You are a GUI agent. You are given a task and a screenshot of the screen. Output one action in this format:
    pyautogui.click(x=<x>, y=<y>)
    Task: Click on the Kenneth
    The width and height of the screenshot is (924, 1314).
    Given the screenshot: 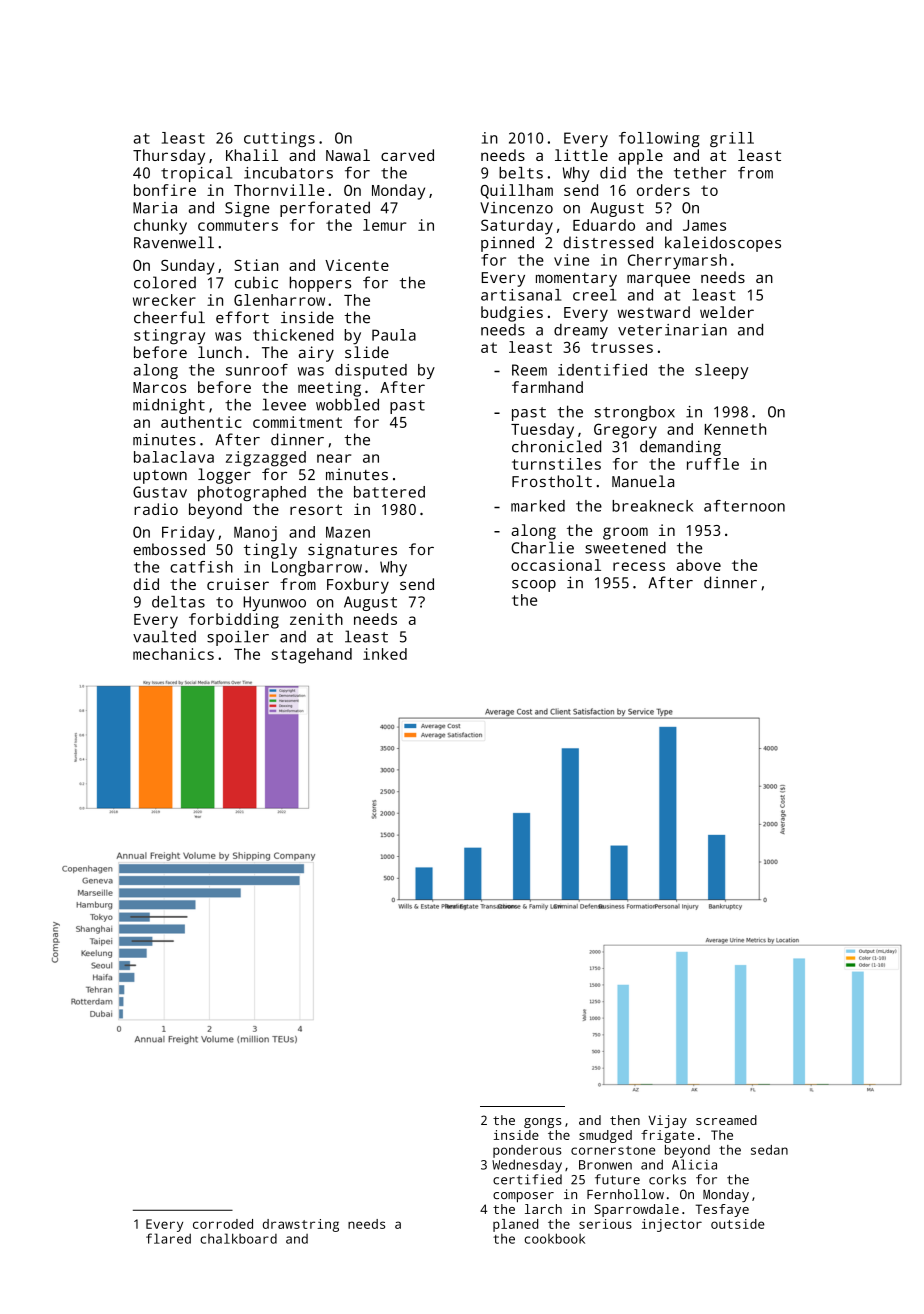 What is the action you would take?
    pyautogui.click(x=735, y=429)
